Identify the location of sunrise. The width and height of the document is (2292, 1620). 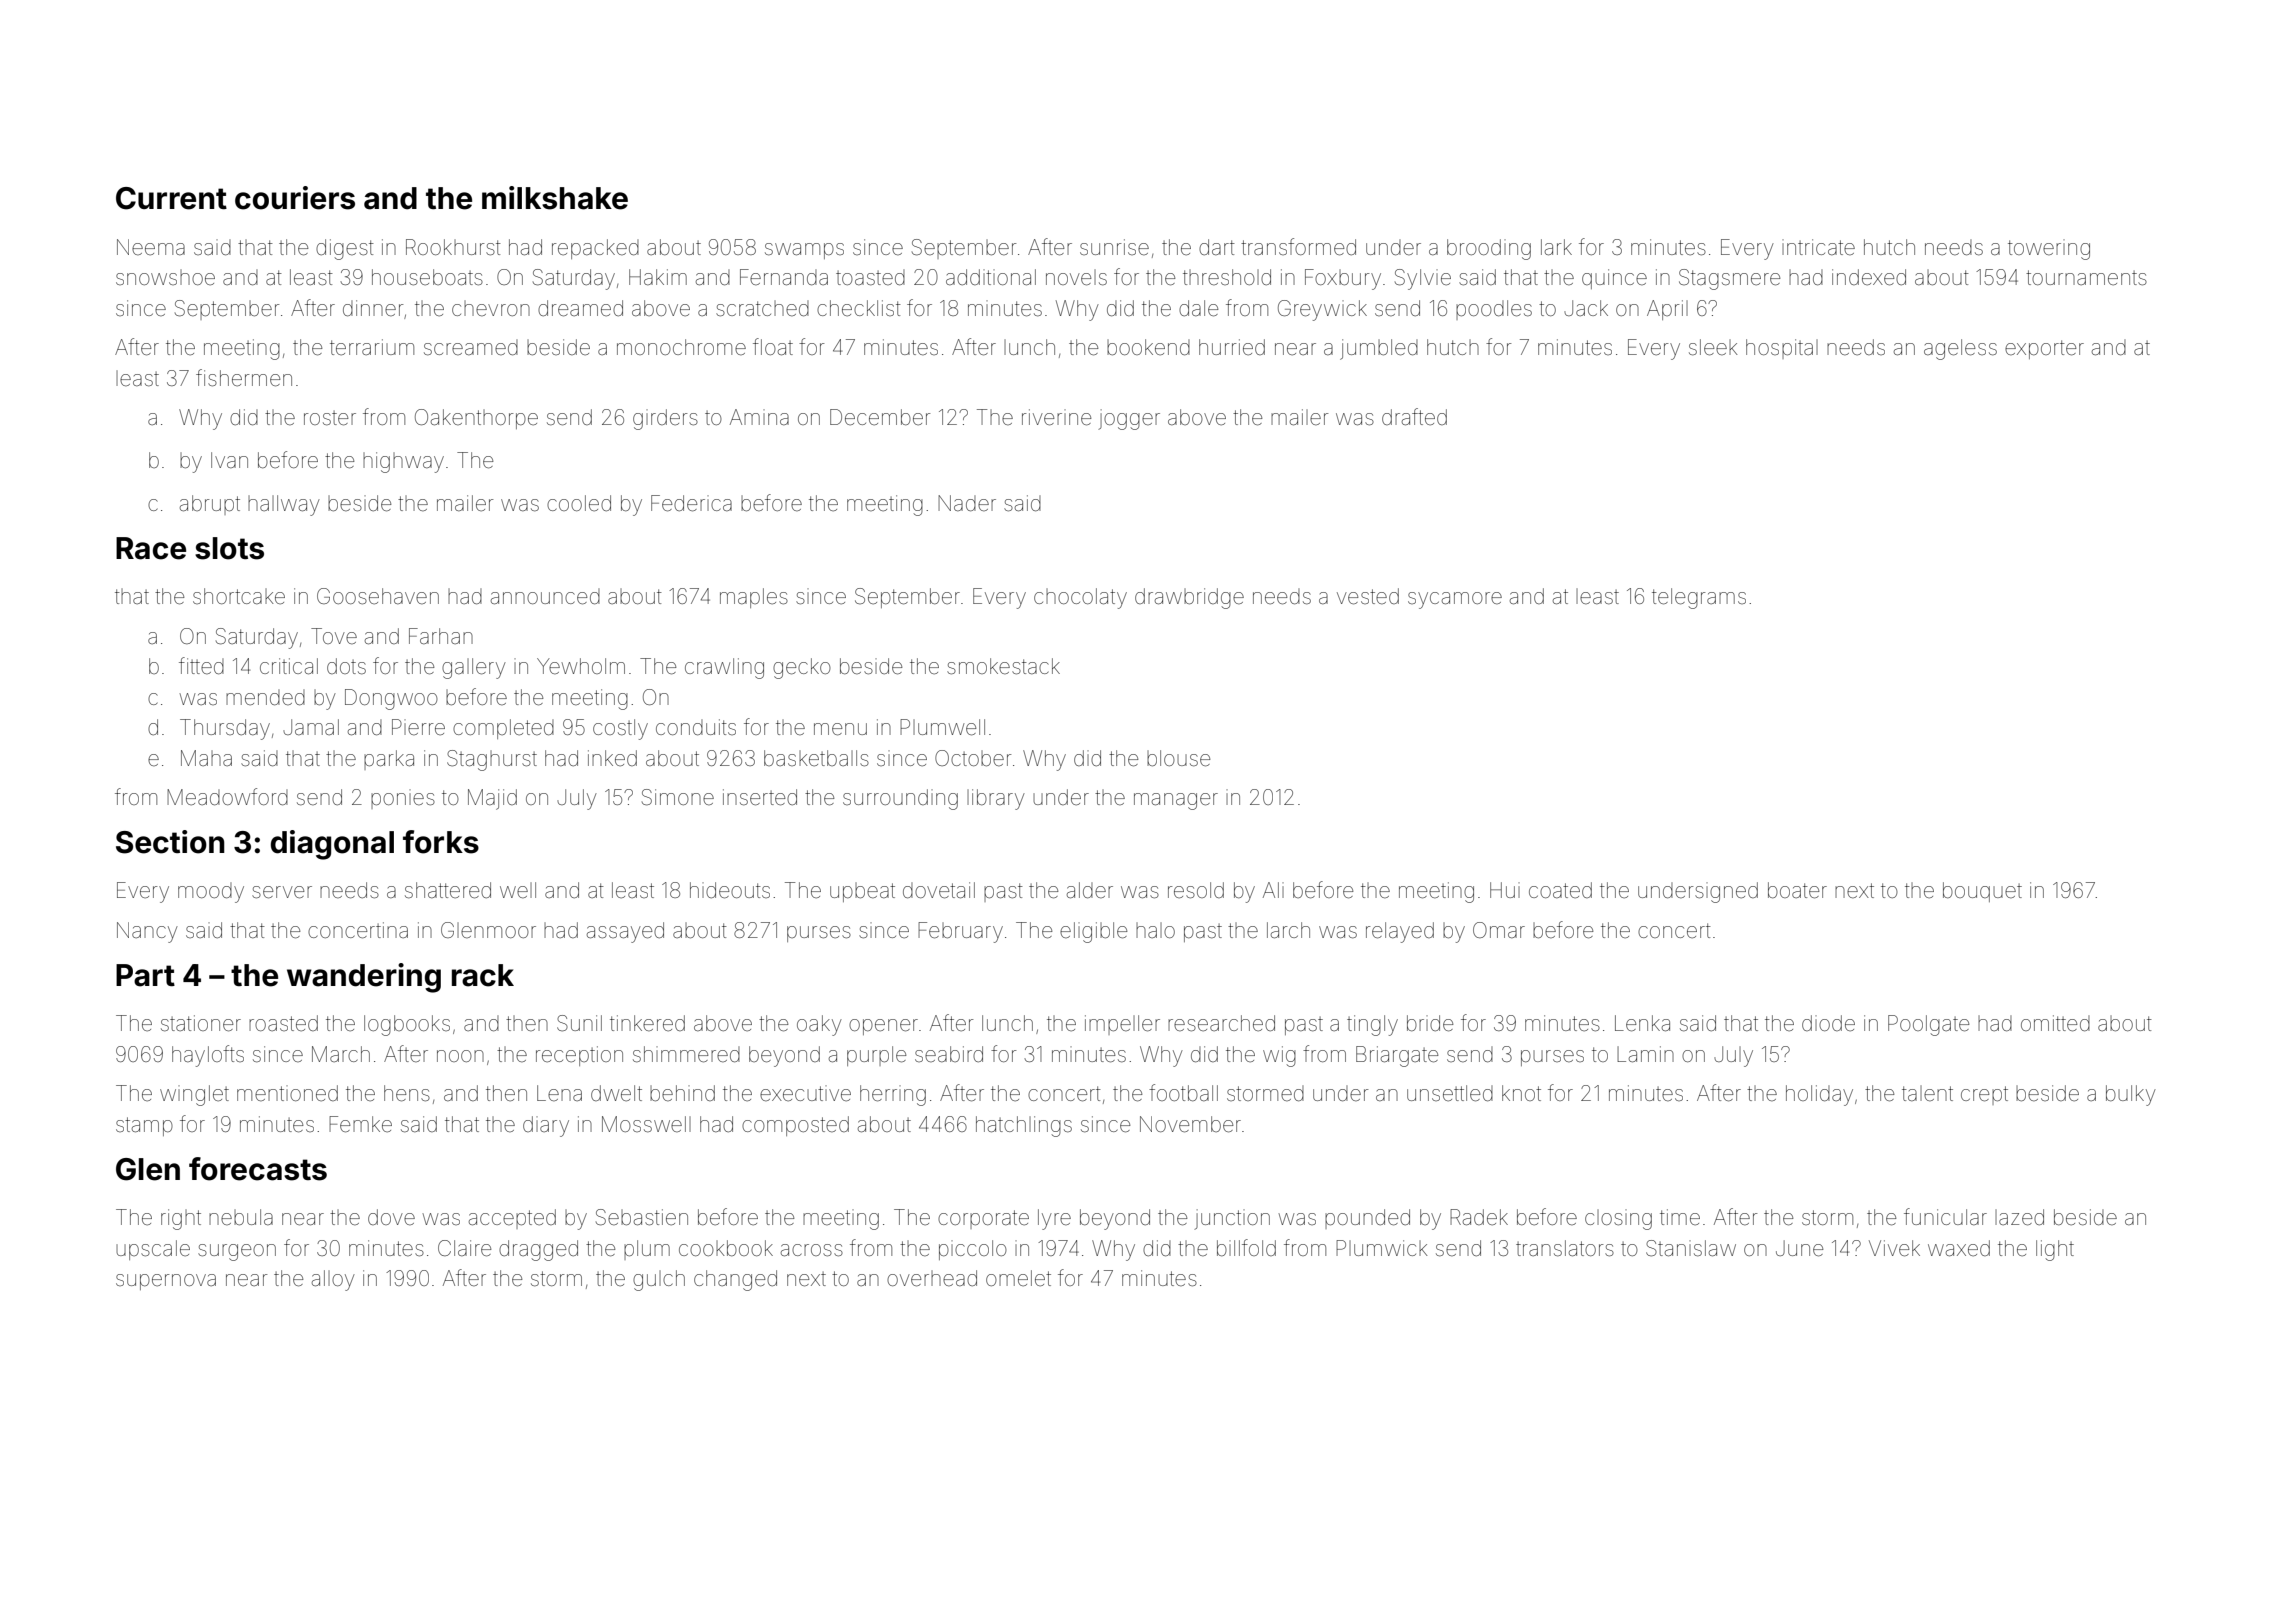
(1114, 247).
